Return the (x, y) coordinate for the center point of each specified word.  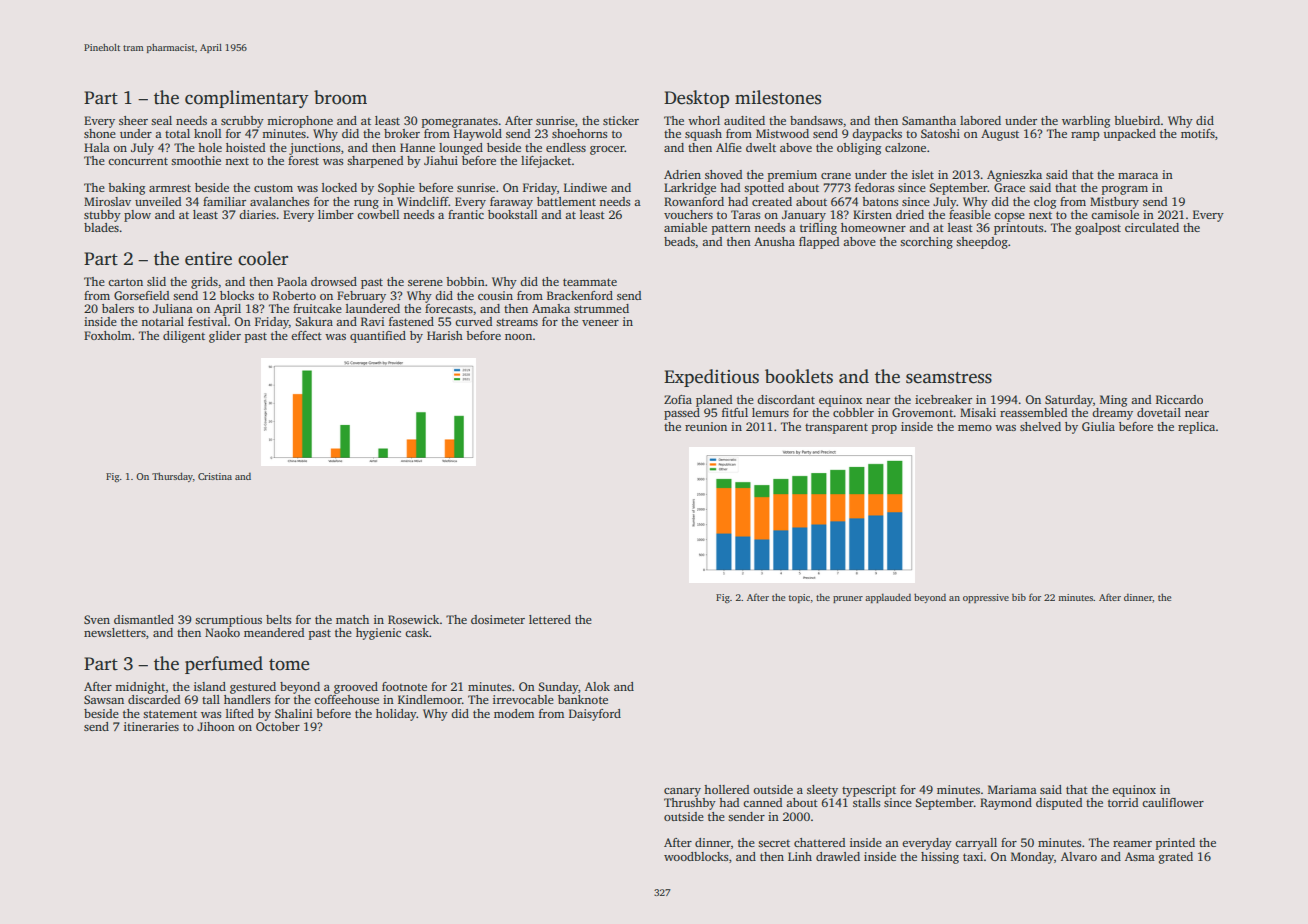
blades (101, 227)
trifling (818, 229)
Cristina (215, 476)
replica (1196, 428)
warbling (1086, 122)
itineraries (151, 726)
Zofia (678, 399)
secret (774, 843)
